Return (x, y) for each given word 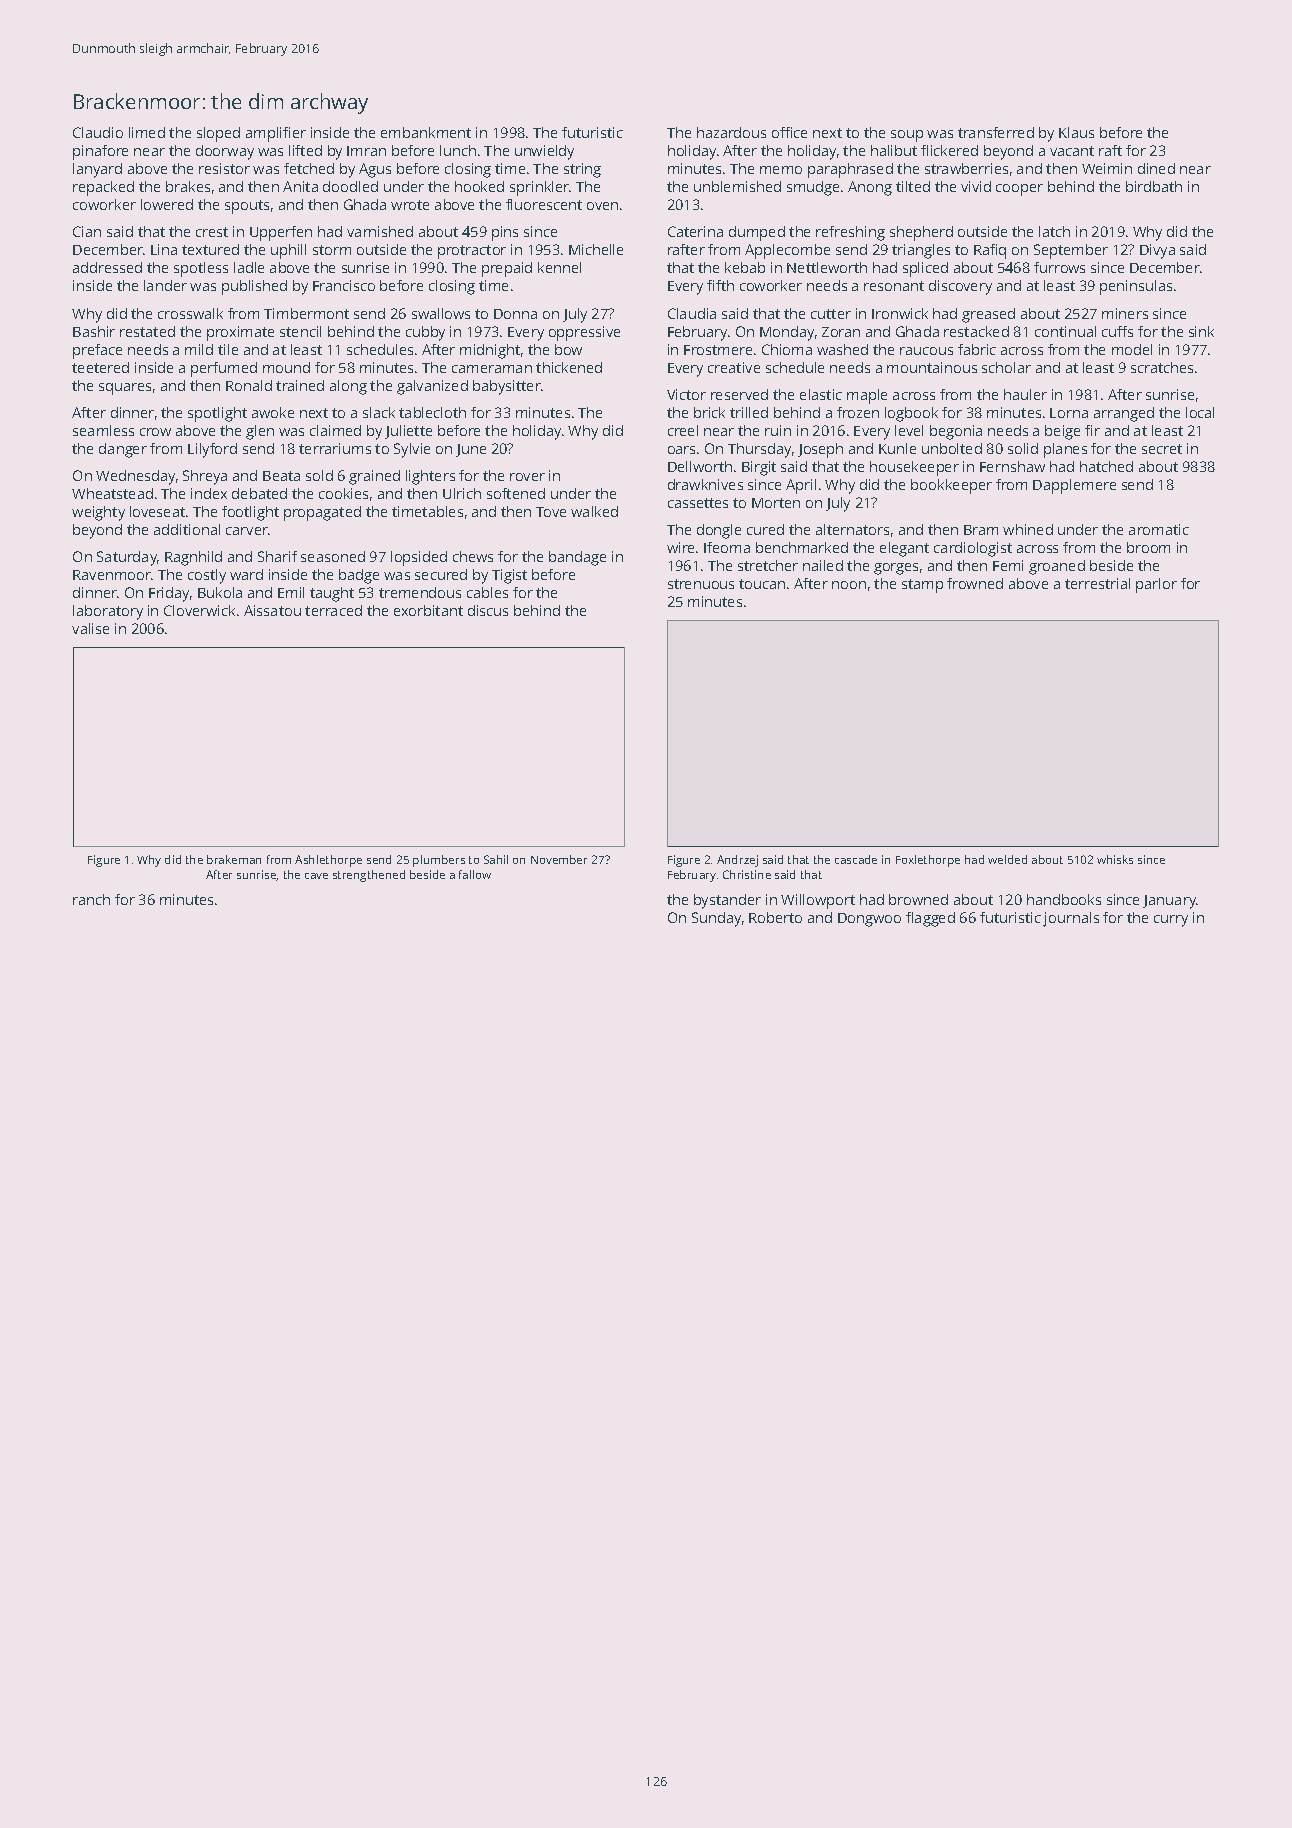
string (582, 170)
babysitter (507, 387)
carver (247, 531)
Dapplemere (1074, 486)
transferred (996, 132)
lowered (167, 204)
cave (316, 876)
